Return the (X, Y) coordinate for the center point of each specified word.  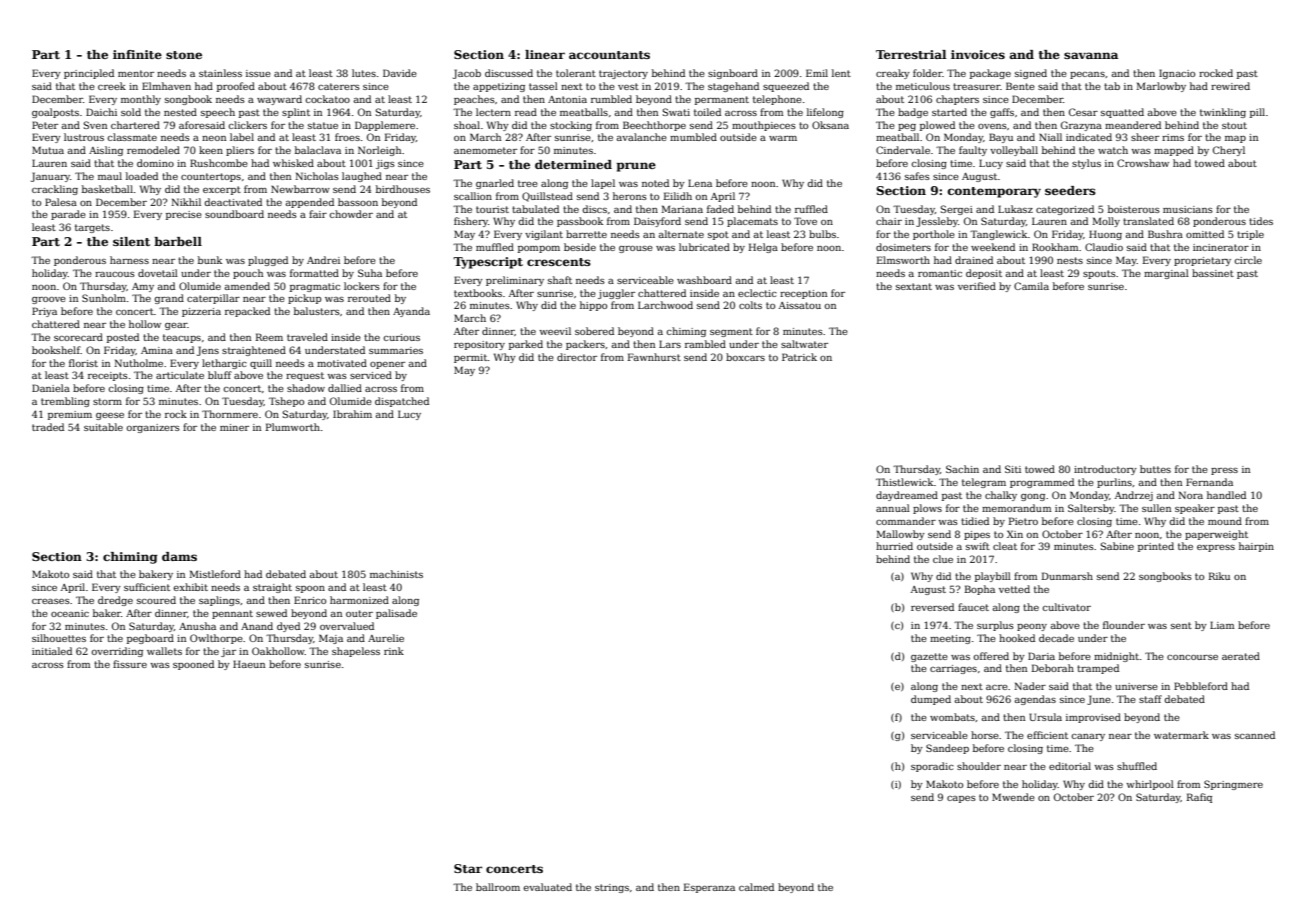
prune (636, 167)
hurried (894, 546)
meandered (1133, 125)
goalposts (55, 113)
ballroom (498, 887)
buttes (1155, 469)
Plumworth (293, 427)
